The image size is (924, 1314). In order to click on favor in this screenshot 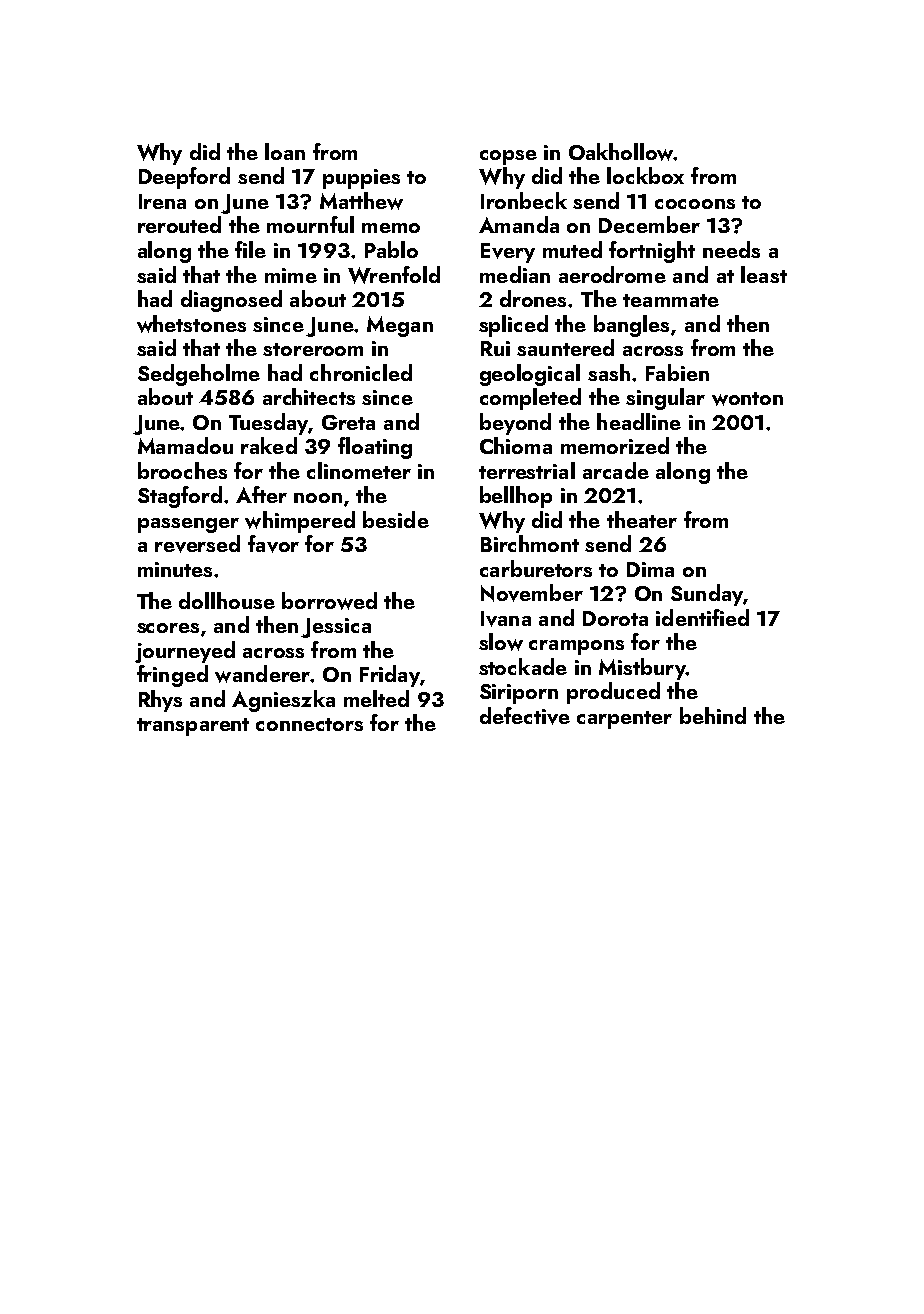, I will do `click(273, 544)`.
